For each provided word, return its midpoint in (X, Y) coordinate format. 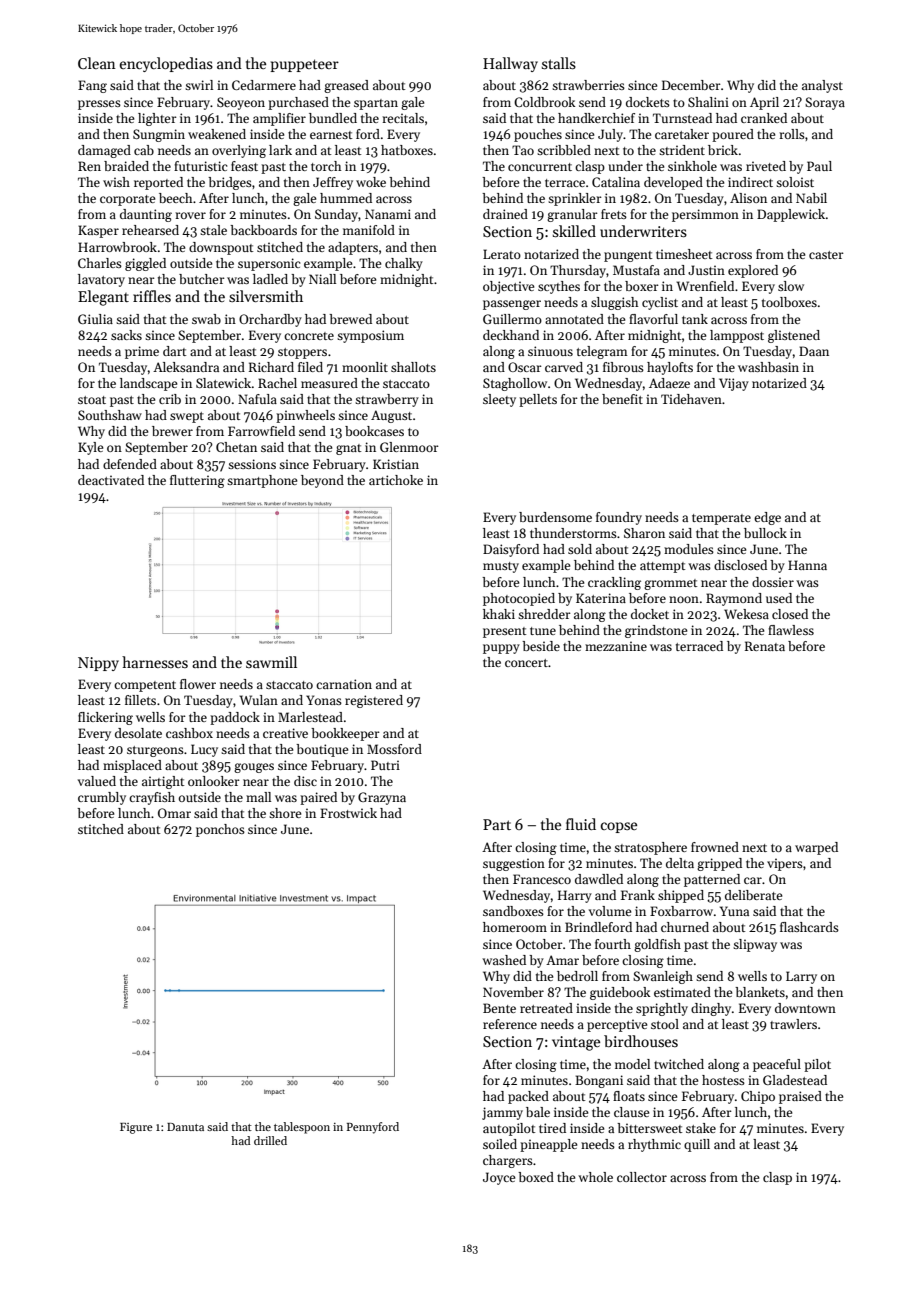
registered (374, 701)
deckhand (511, 335)
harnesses (155, 662)
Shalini (708, 102)
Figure (136, 1128)
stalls (559, 63)
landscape (148, 384)
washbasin (768, 367)
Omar (174, 813)
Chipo (758, 1097)
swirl (199, 85)
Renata (765, 646)
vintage (576, 1043)
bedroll (577, 976)
